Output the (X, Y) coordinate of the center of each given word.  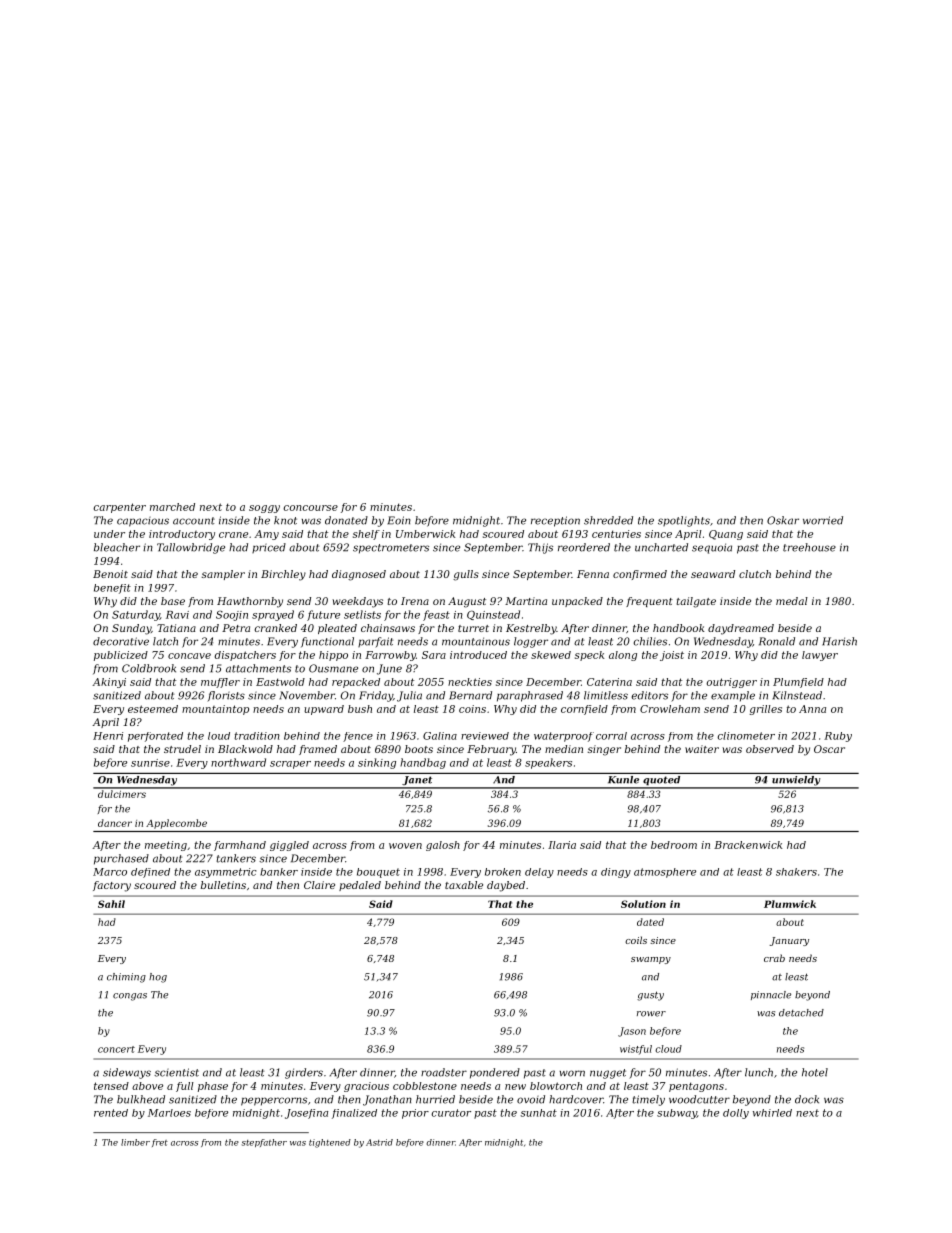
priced (269, 548)
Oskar (783, 520)
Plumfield (798, 683)
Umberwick (426, 534)
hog (158, 978)
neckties (470, 682)
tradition (257, 736)
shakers (796, 872)
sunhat (539, 1113)
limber (135, 1142)
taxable (464, 885)
